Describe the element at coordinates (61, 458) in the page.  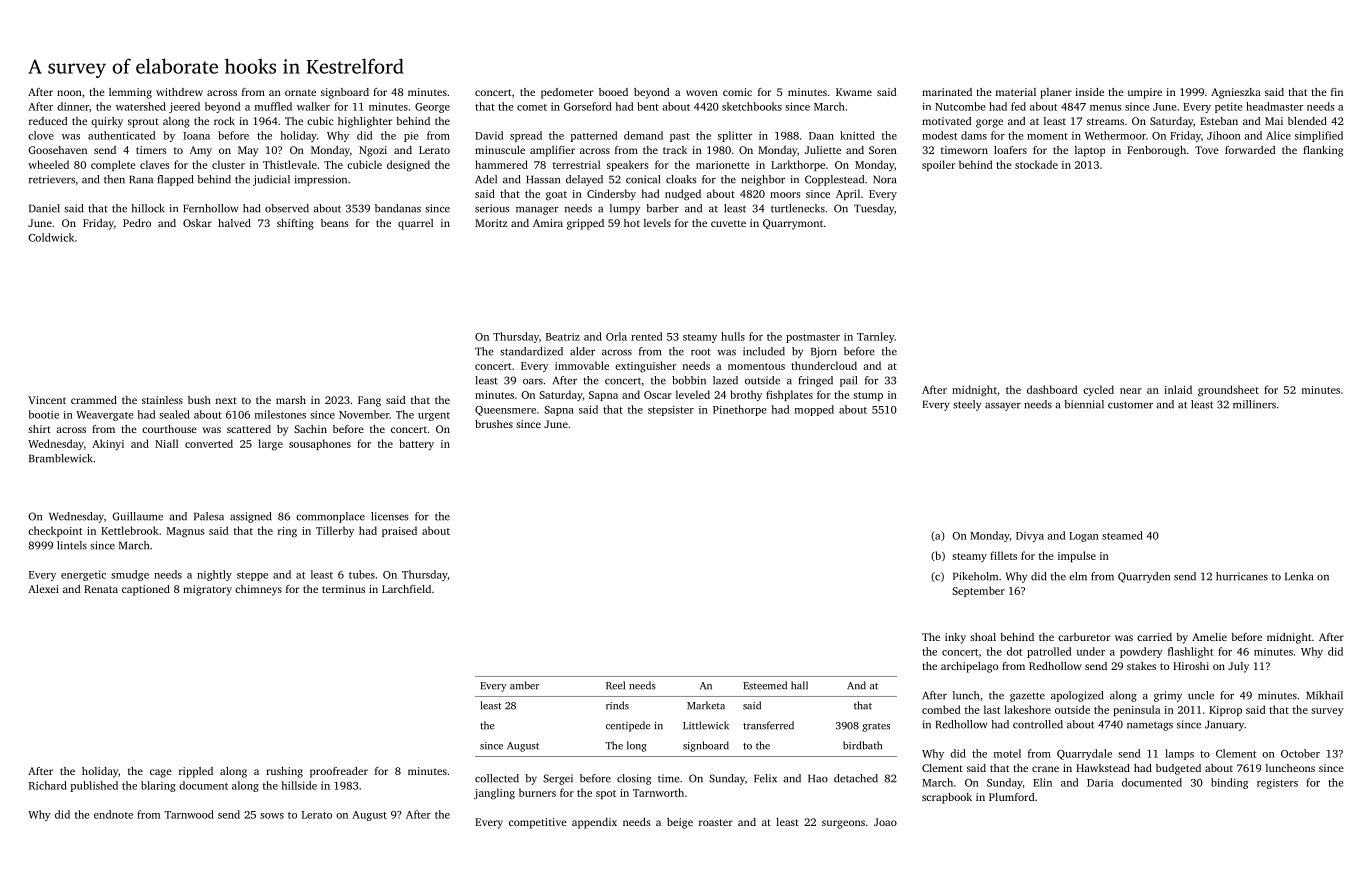
I see `Bramblewick` at that location.
